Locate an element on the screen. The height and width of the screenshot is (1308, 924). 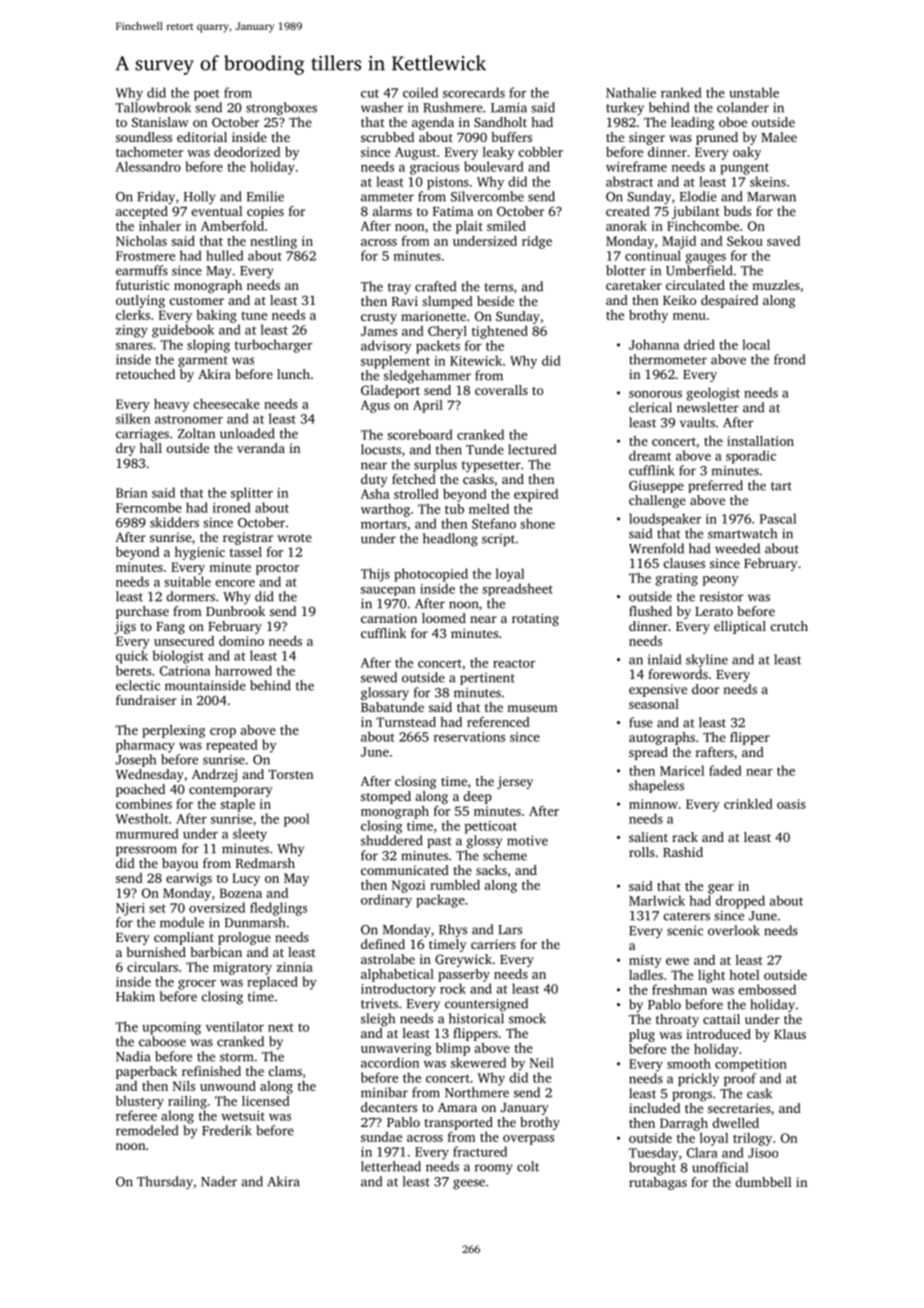
Thursday is located at coordinates (165, 1183).
